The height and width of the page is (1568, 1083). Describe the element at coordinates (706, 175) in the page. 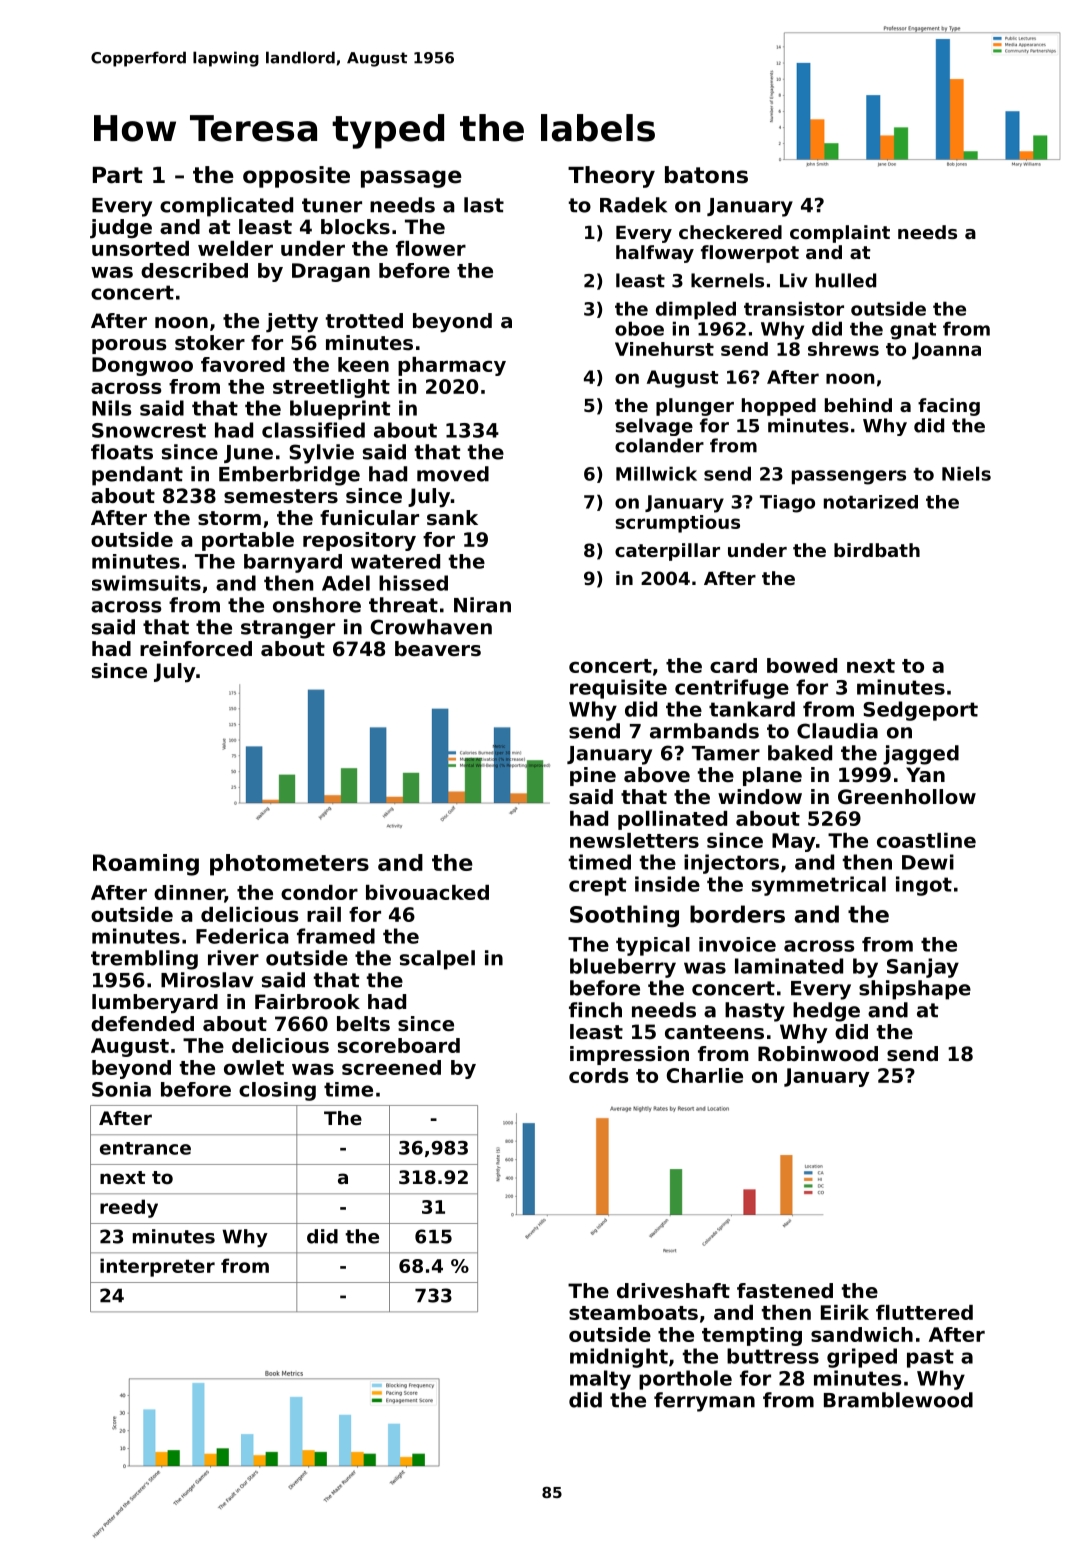

I see `batons` at that location.
